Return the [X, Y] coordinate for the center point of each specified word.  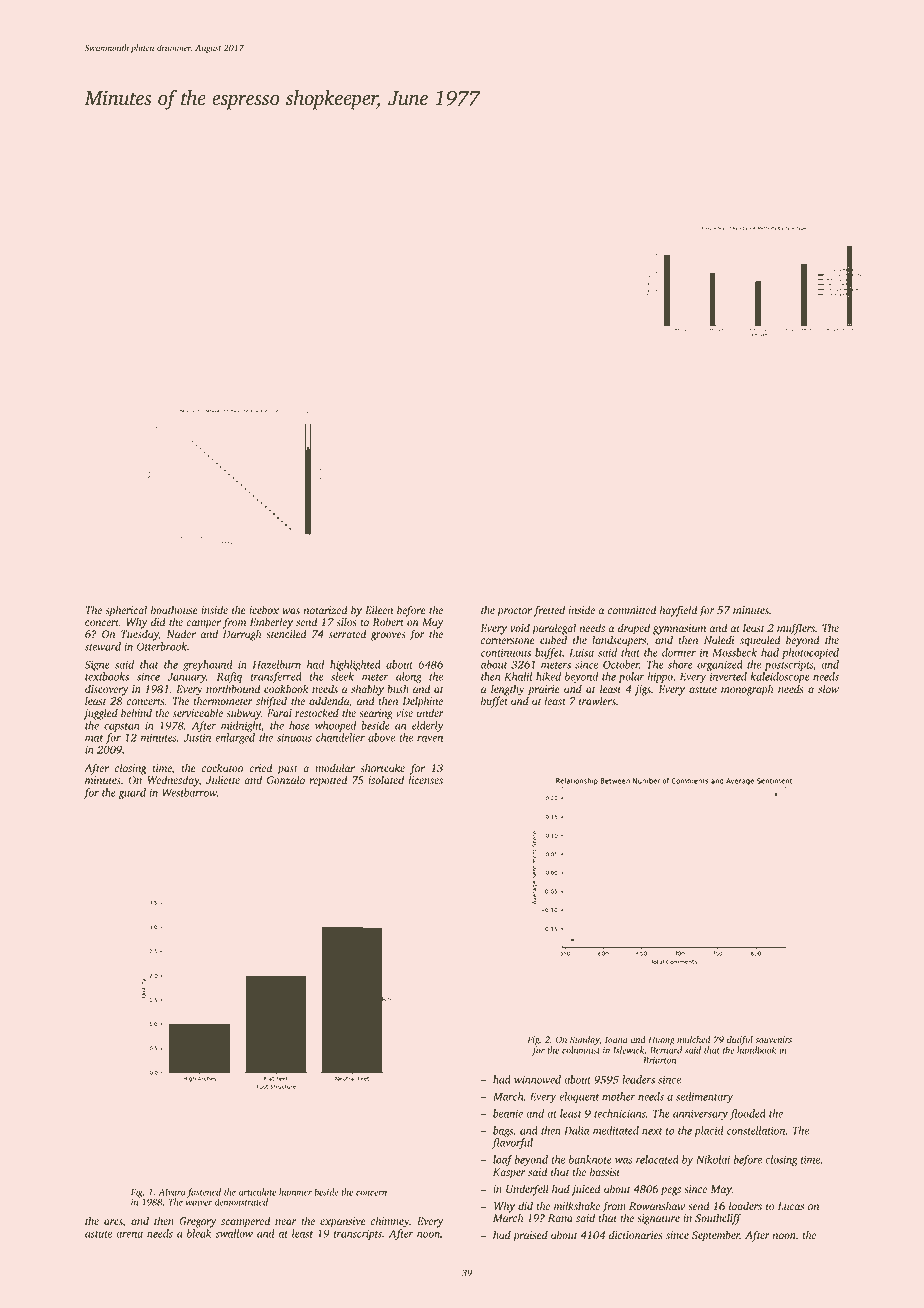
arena [129, 1235]
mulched [694, 1039]
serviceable [198, 713]
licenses [426, 780]
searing [376, 714]
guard [132, 793]
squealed [760, 641]
